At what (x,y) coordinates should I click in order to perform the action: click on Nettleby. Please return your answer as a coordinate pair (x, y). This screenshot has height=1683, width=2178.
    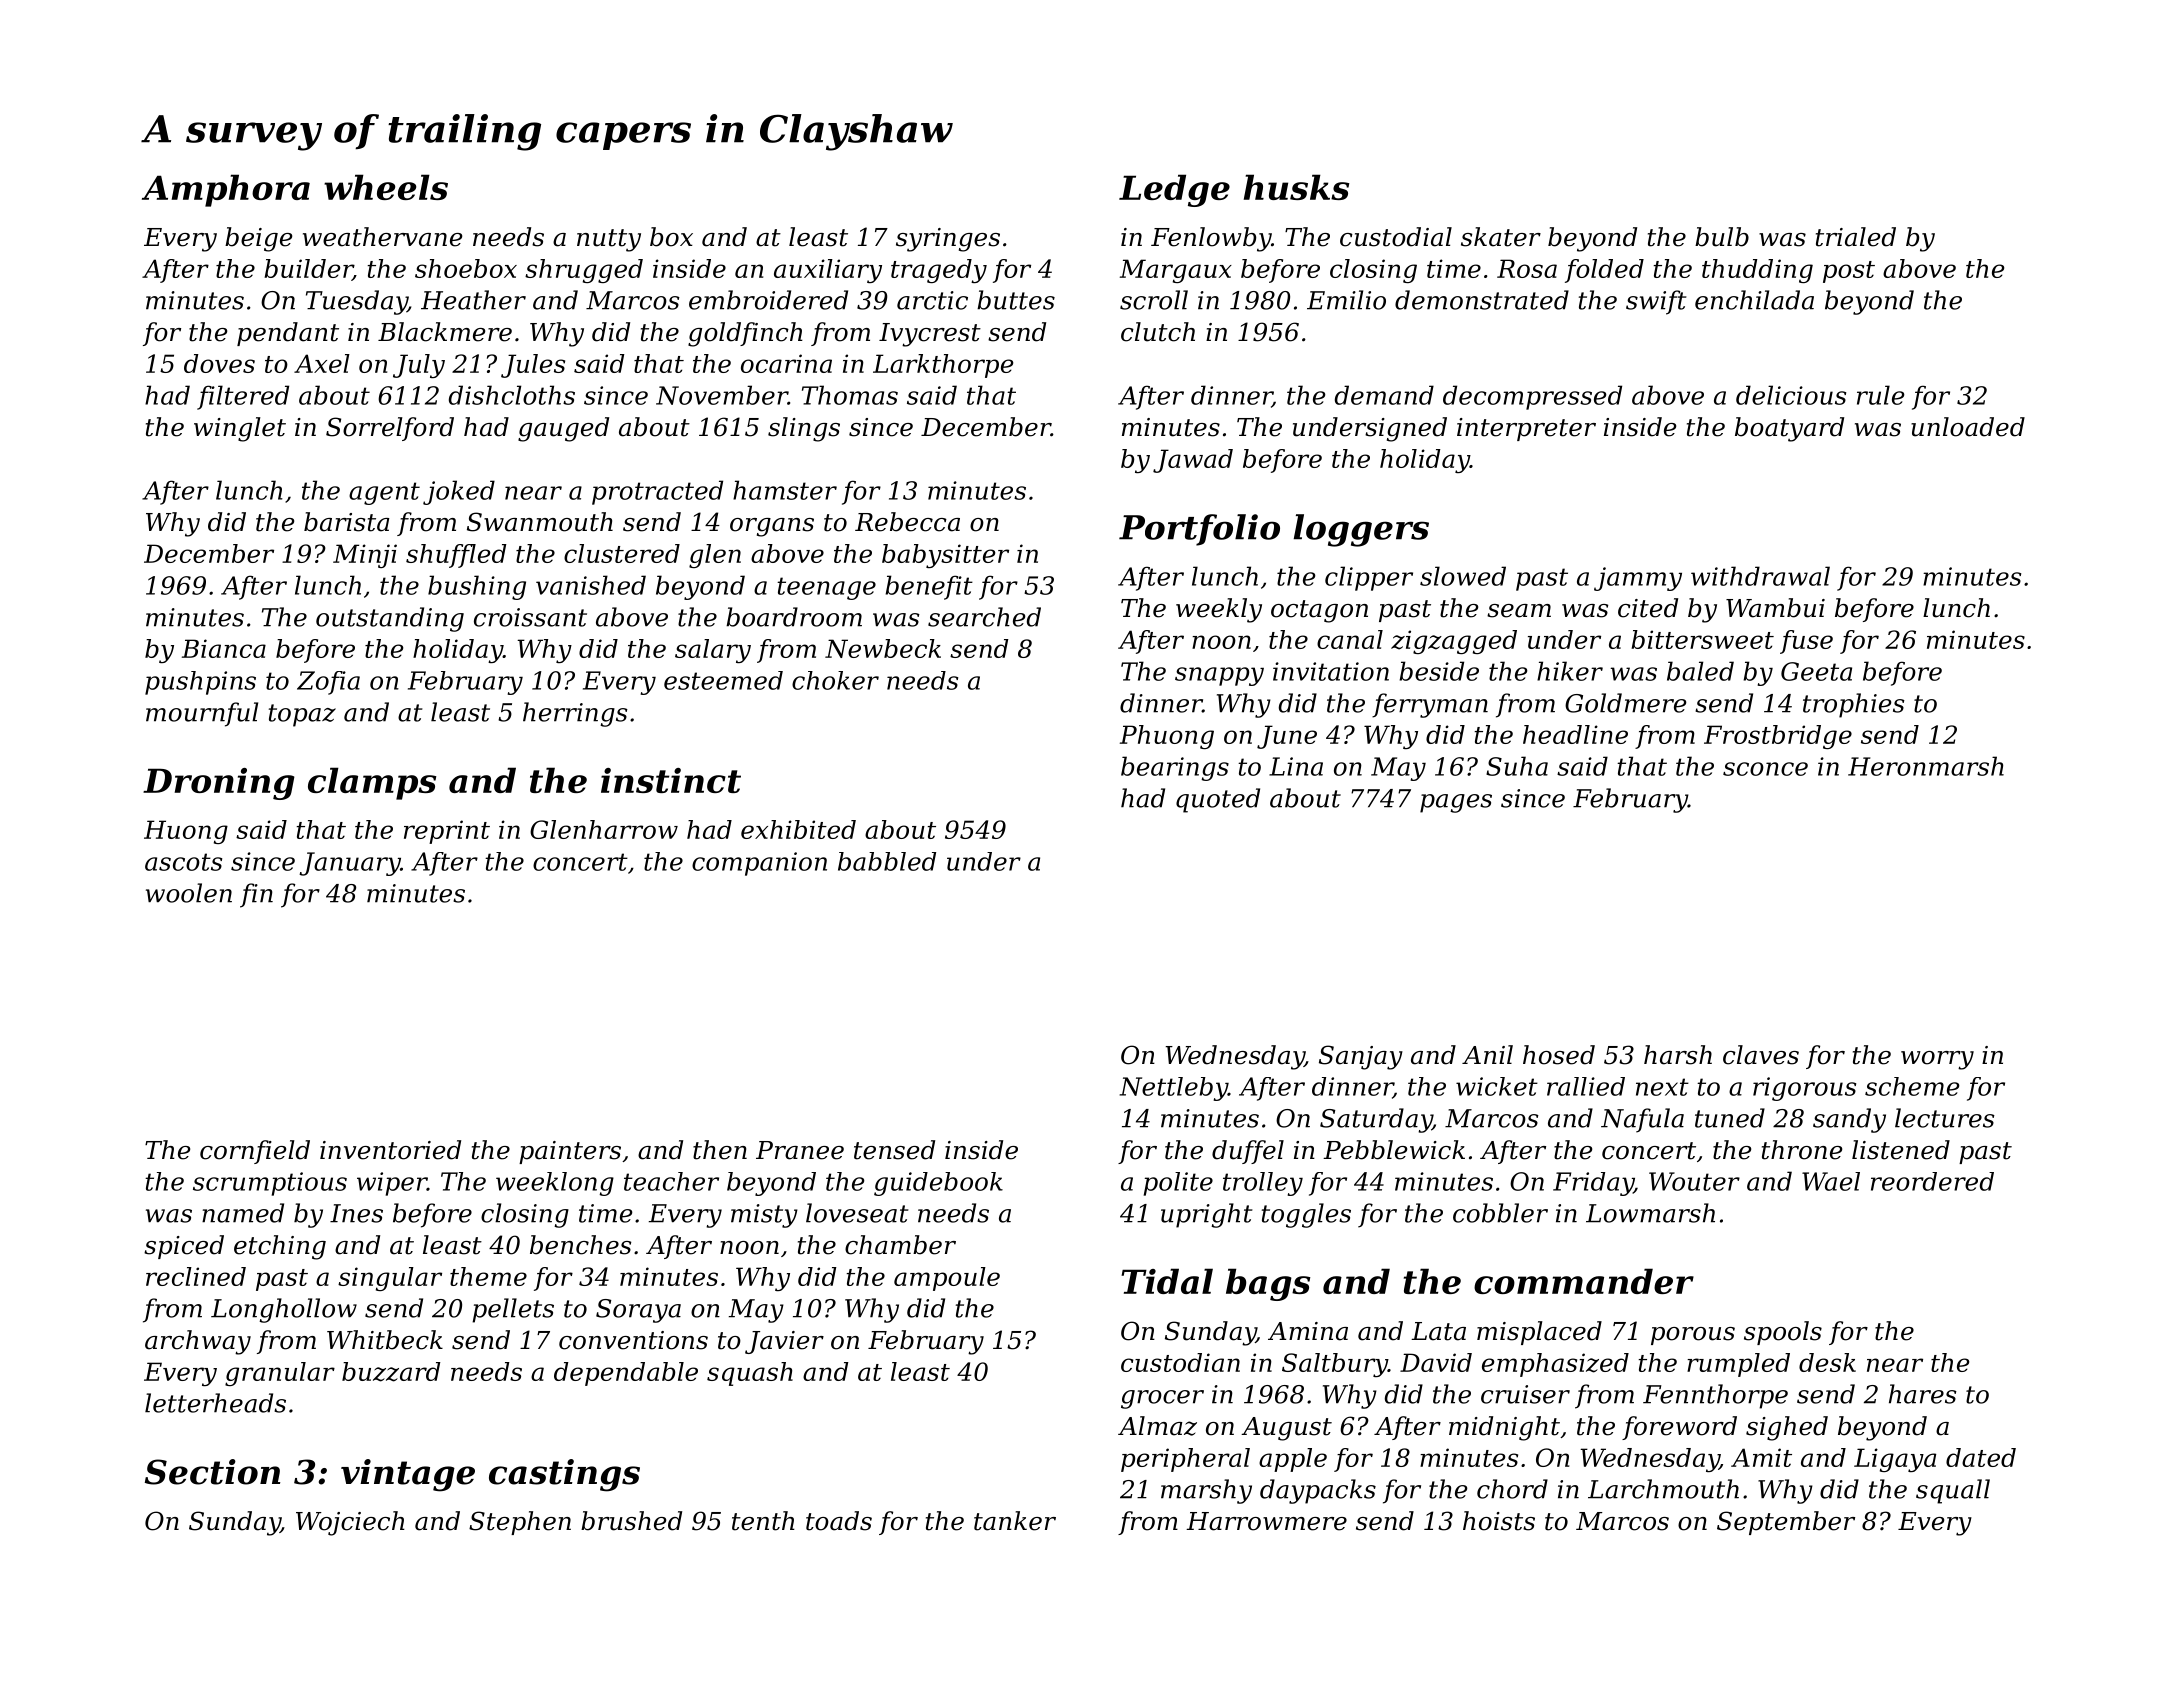
    Looking at the image, I should click on (1173, 1089).
